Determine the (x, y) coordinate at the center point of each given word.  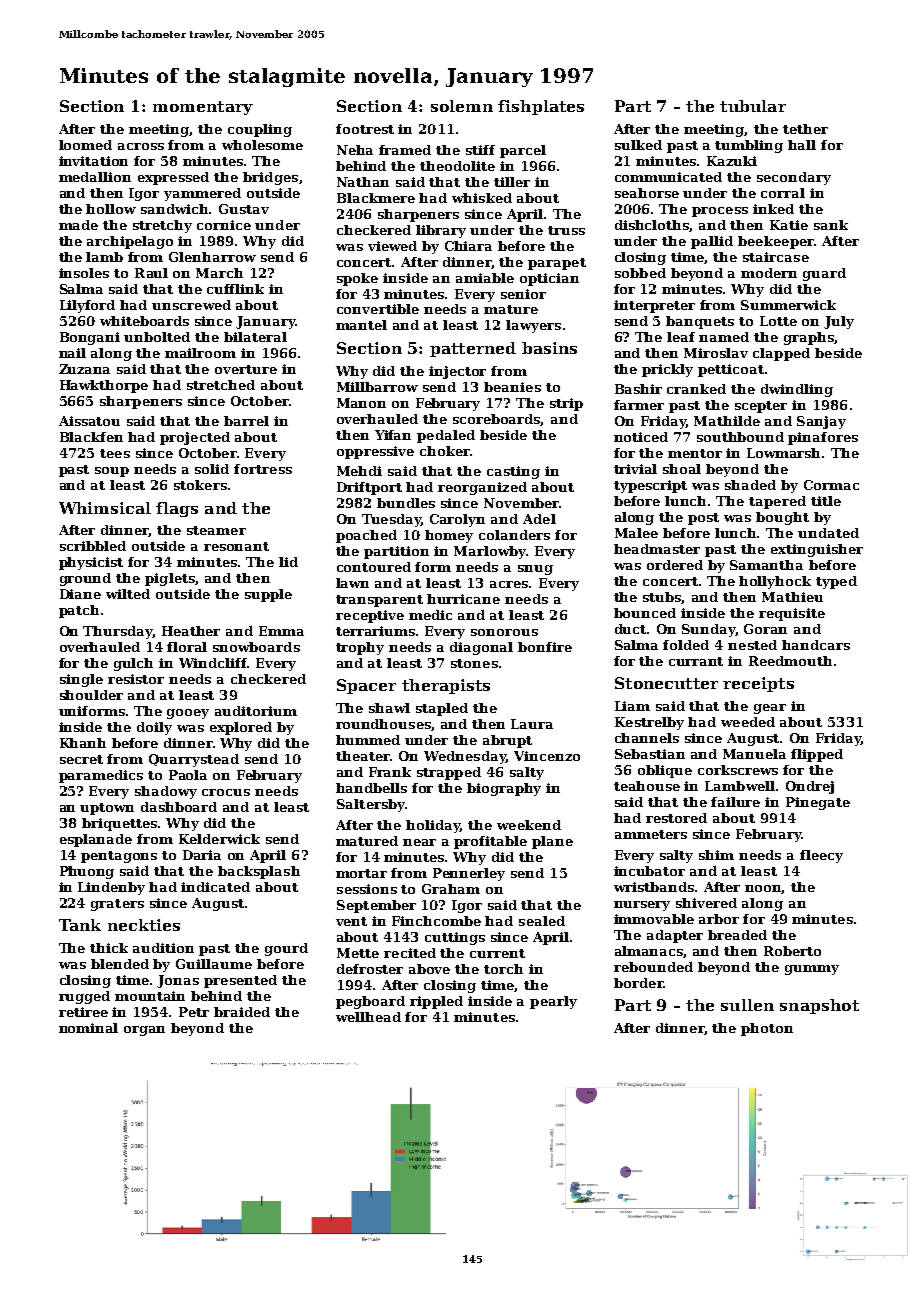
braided (242, 1012)
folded (686, 645)
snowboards (256, 647)
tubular (753, 106)
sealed (542, 921)
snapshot (819, 1006)
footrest (365, 129)
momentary (203, 108)
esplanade (96, 840)
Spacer (366, 686)
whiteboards (144, 321)
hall (802, 145)
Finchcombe (436, 921)
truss (566, 230)
